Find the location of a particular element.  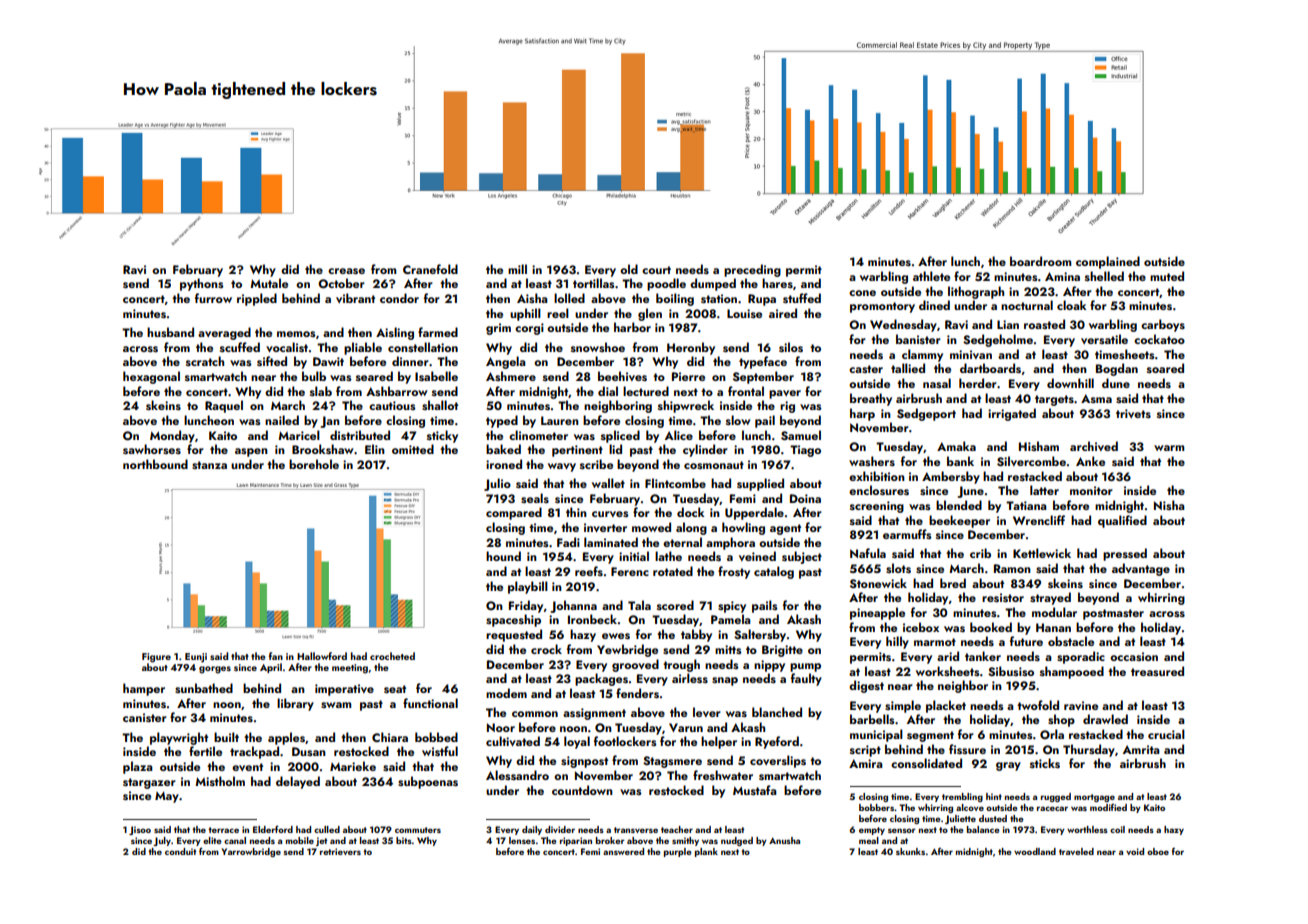

warm is located at coordinates (1169, 448).
